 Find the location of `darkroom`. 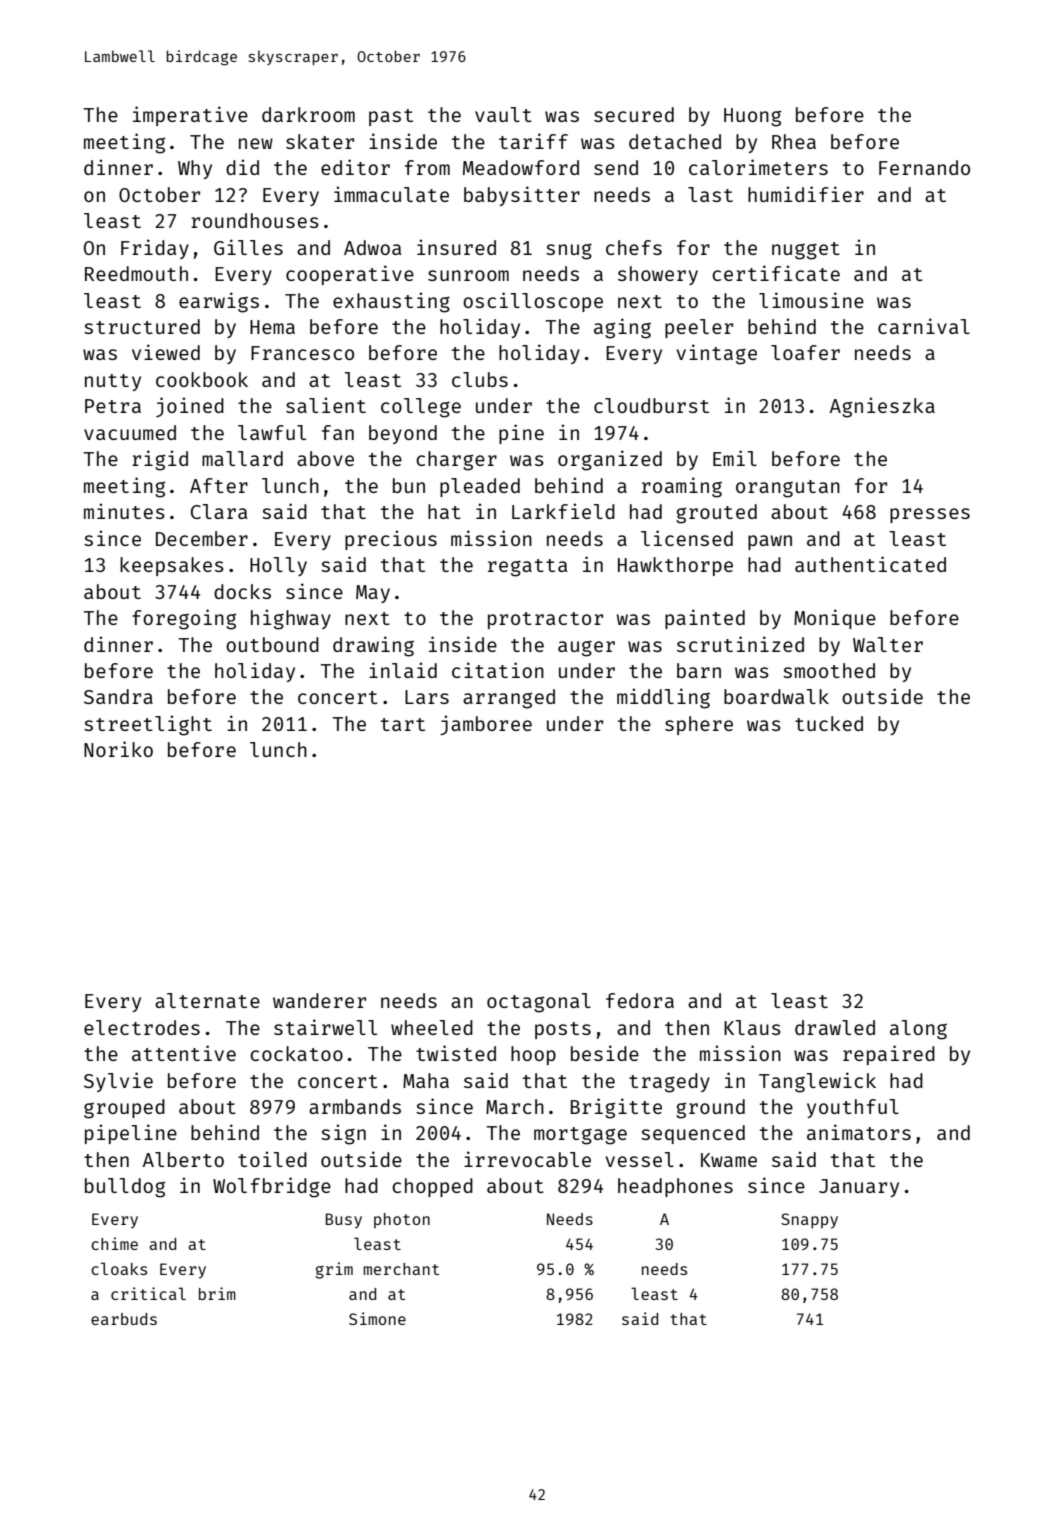

darkroom is located at coordinates (308, 114).
